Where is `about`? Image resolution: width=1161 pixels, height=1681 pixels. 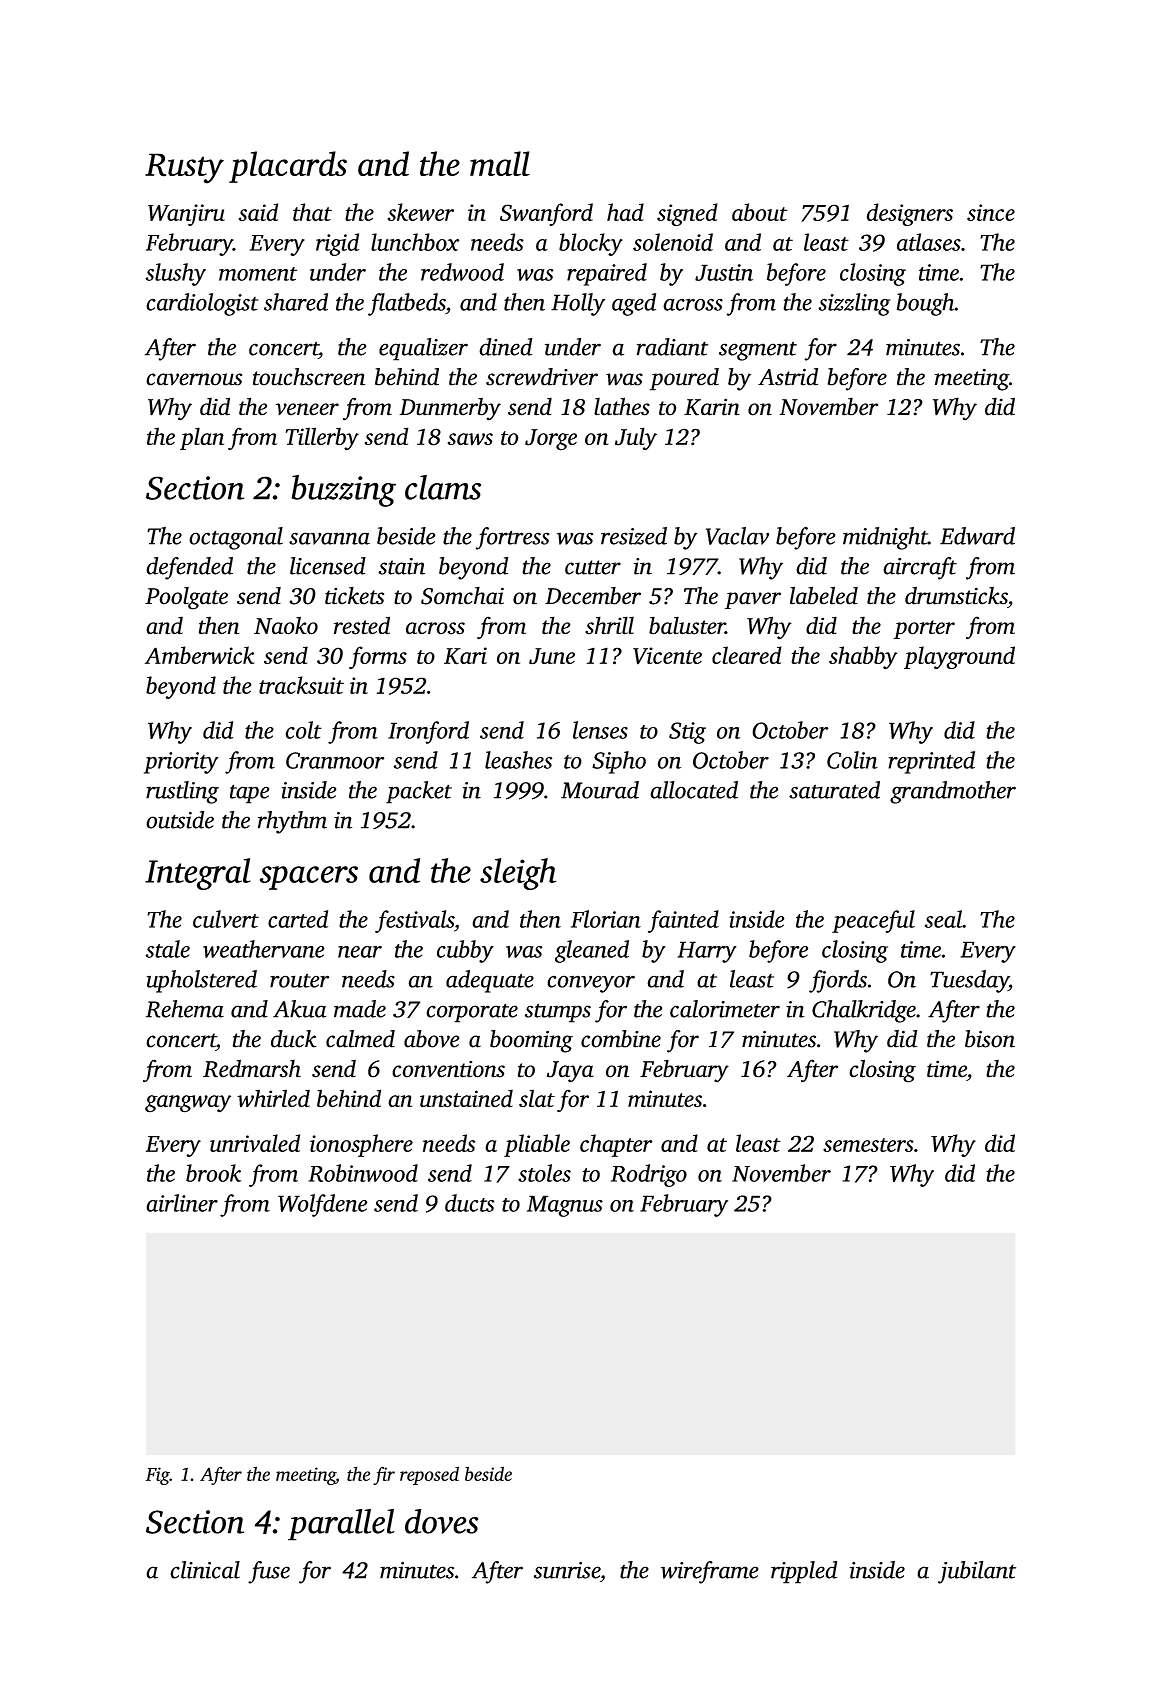
about is located at coordinates (760, 212).
